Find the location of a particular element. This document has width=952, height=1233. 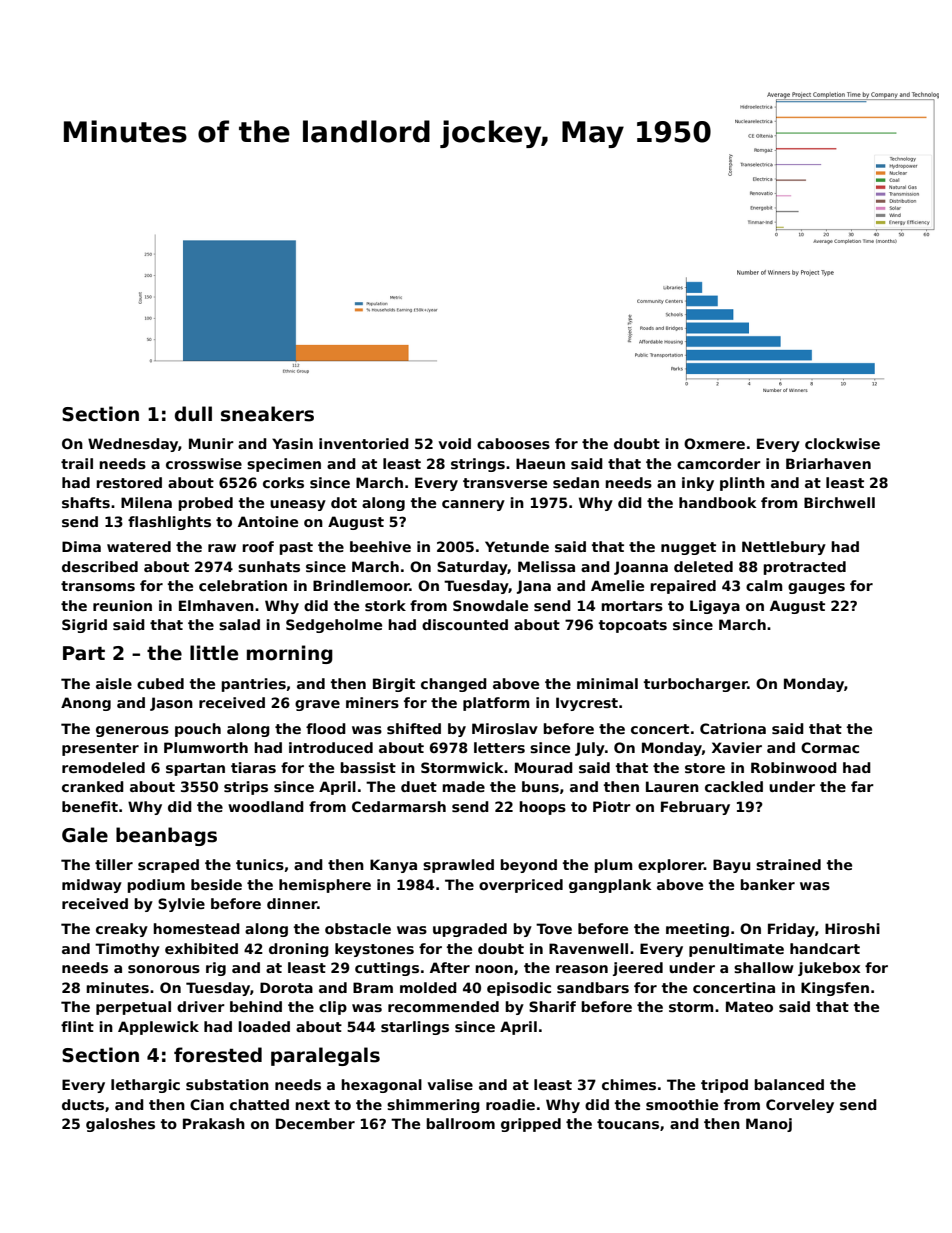

grave is located at coordinates (317, 705).
